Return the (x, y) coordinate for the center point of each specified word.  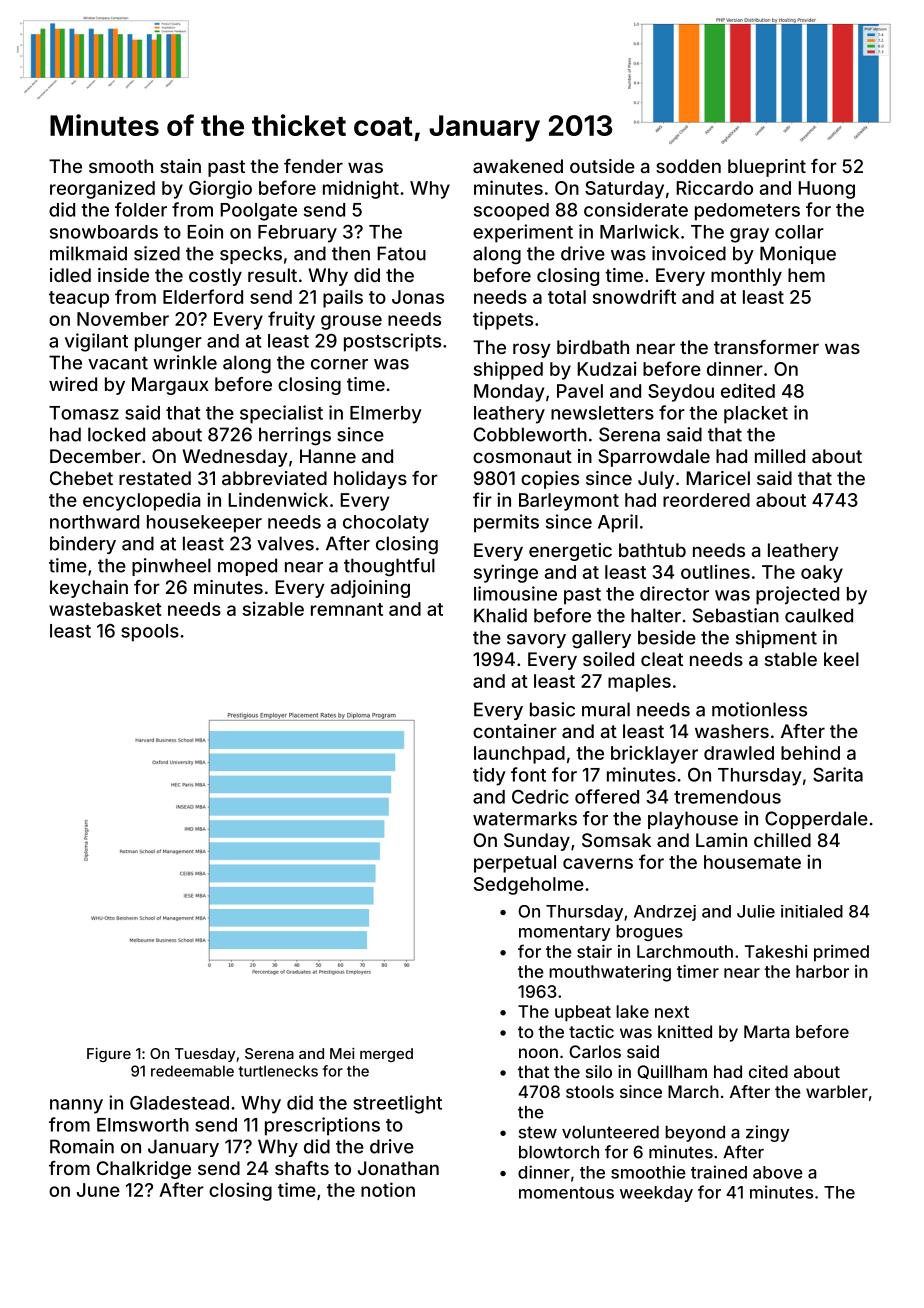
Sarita (838, 774)
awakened (518, 166)
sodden (688, 166)
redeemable (192, 1071)
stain (180, 166)
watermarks (525, 818)
